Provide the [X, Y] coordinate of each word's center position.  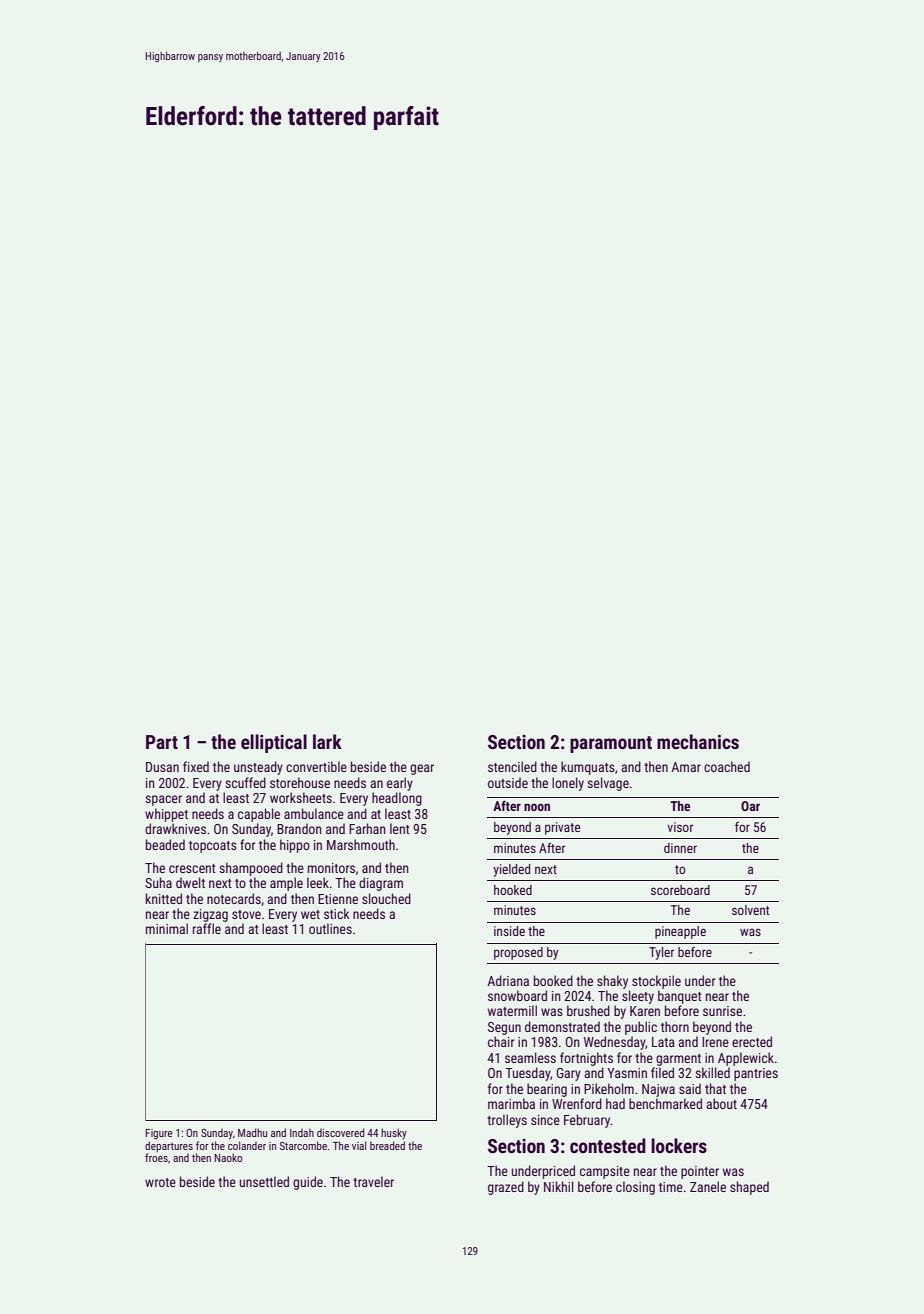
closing [635, 1188]
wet [310, 914]
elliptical [274, 743]
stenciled [512, 766]
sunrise [722, 1011]
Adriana [508, 980]
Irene [715, 1042]
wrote [160, 1182]
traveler [373, 1181]
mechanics [698, 741]
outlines [330, 928]
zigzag [210, 915]
